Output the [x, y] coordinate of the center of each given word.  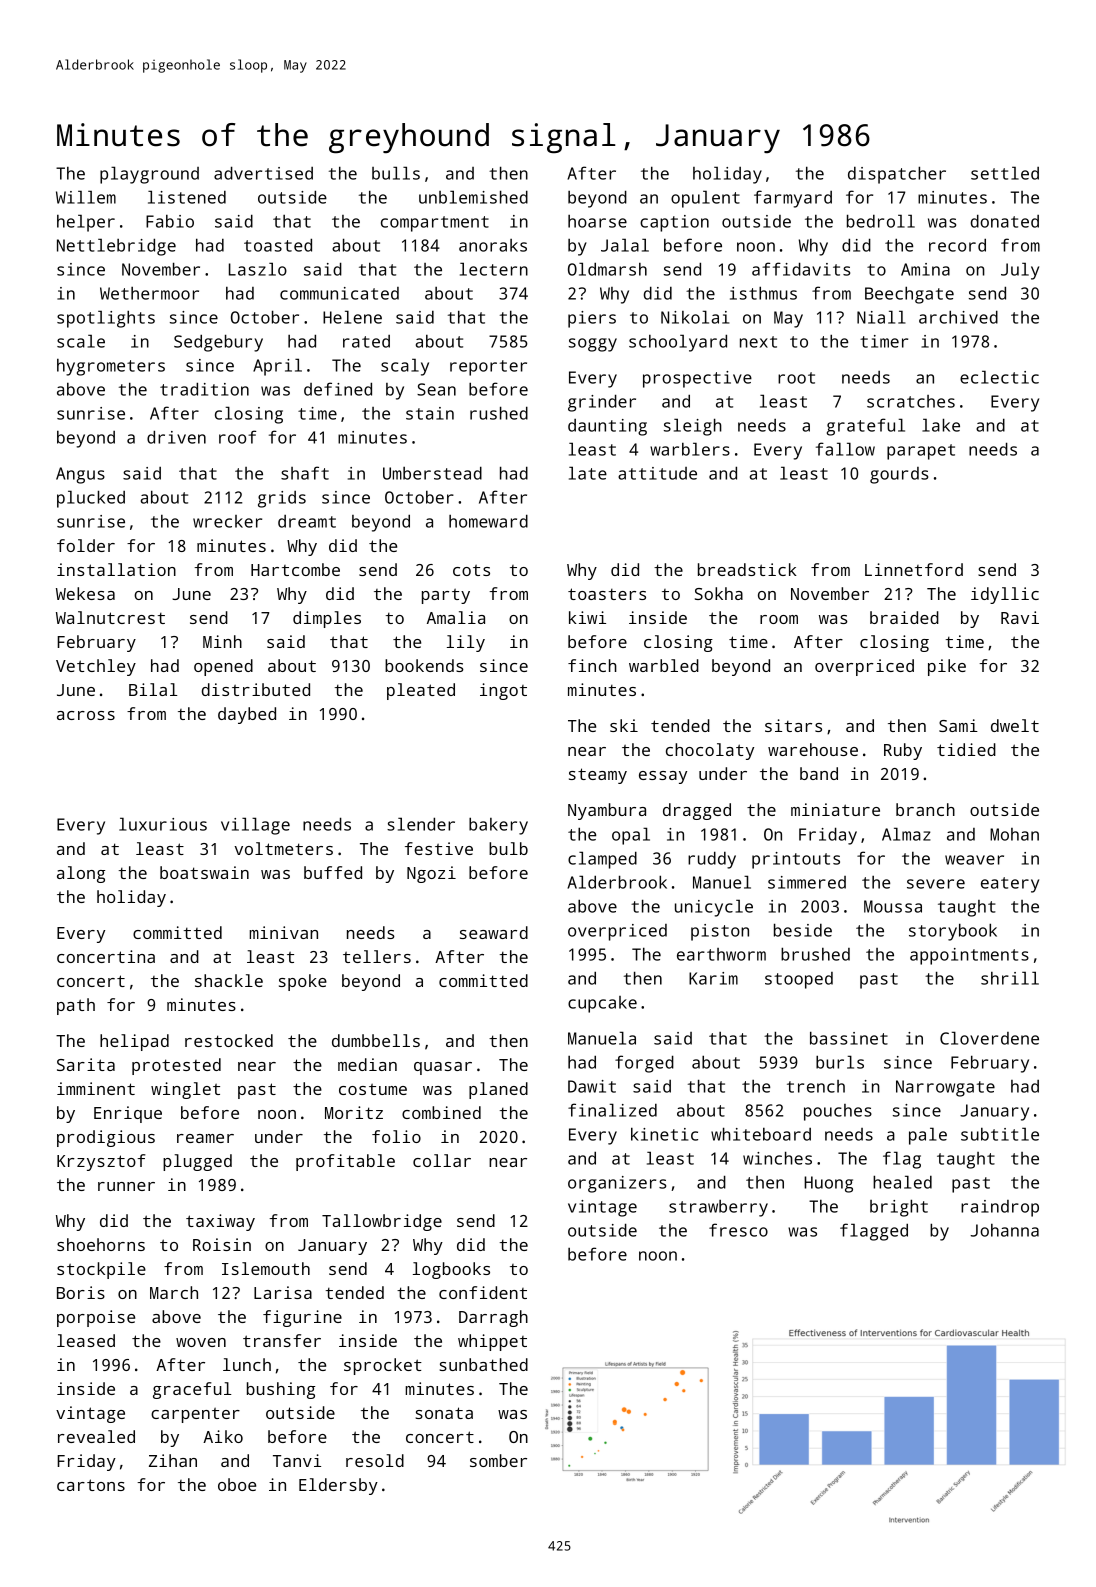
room [779, 619]
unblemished [473, 197]
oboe [237, 1484]
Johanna [1004, 1230]
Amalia [456, 617]
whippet [492, 1342]
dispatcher [897, 175]
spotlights [106, 319]
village [255, 826]
